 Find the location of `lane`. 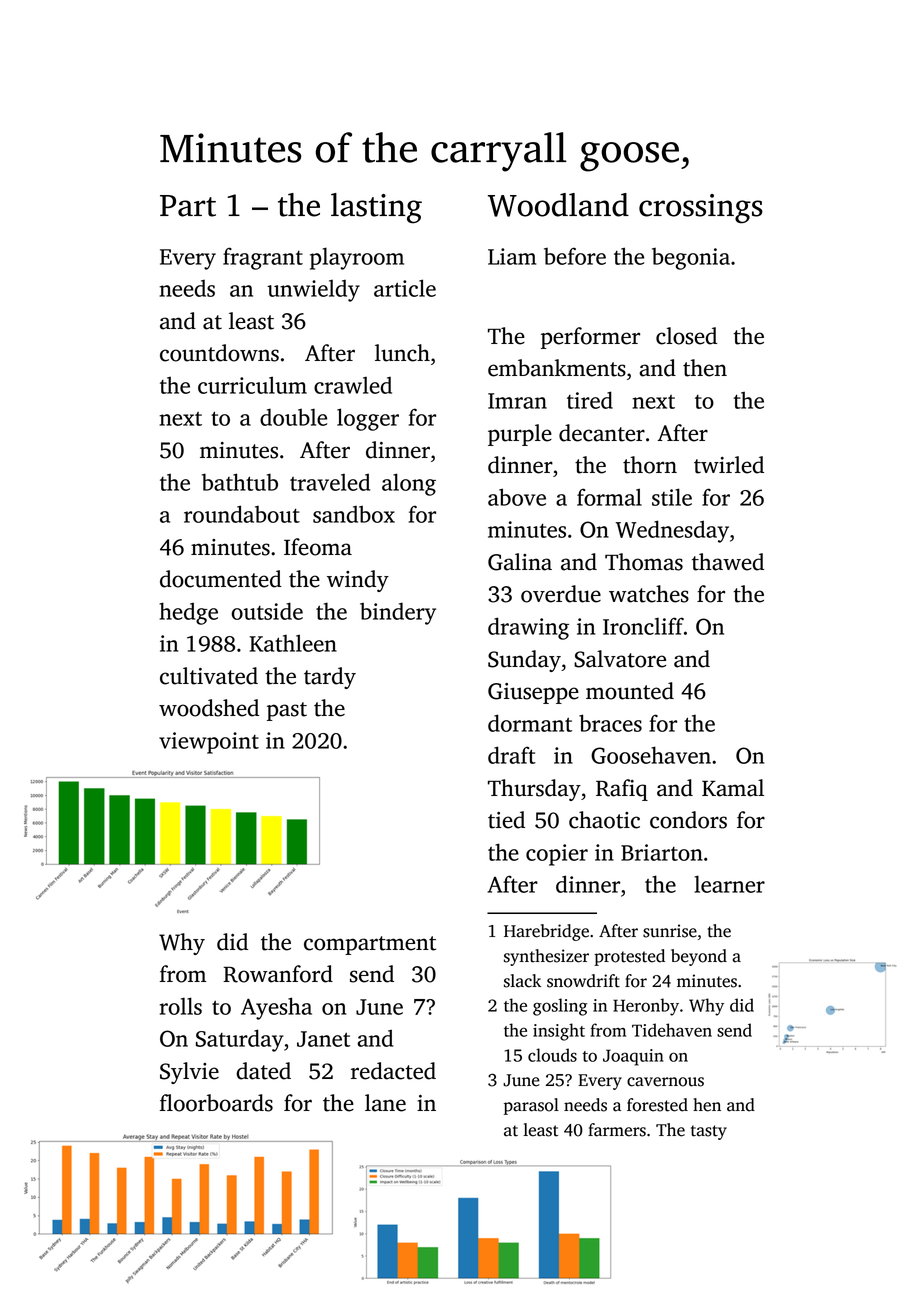

lane is located at coordinates (385, 1103).
